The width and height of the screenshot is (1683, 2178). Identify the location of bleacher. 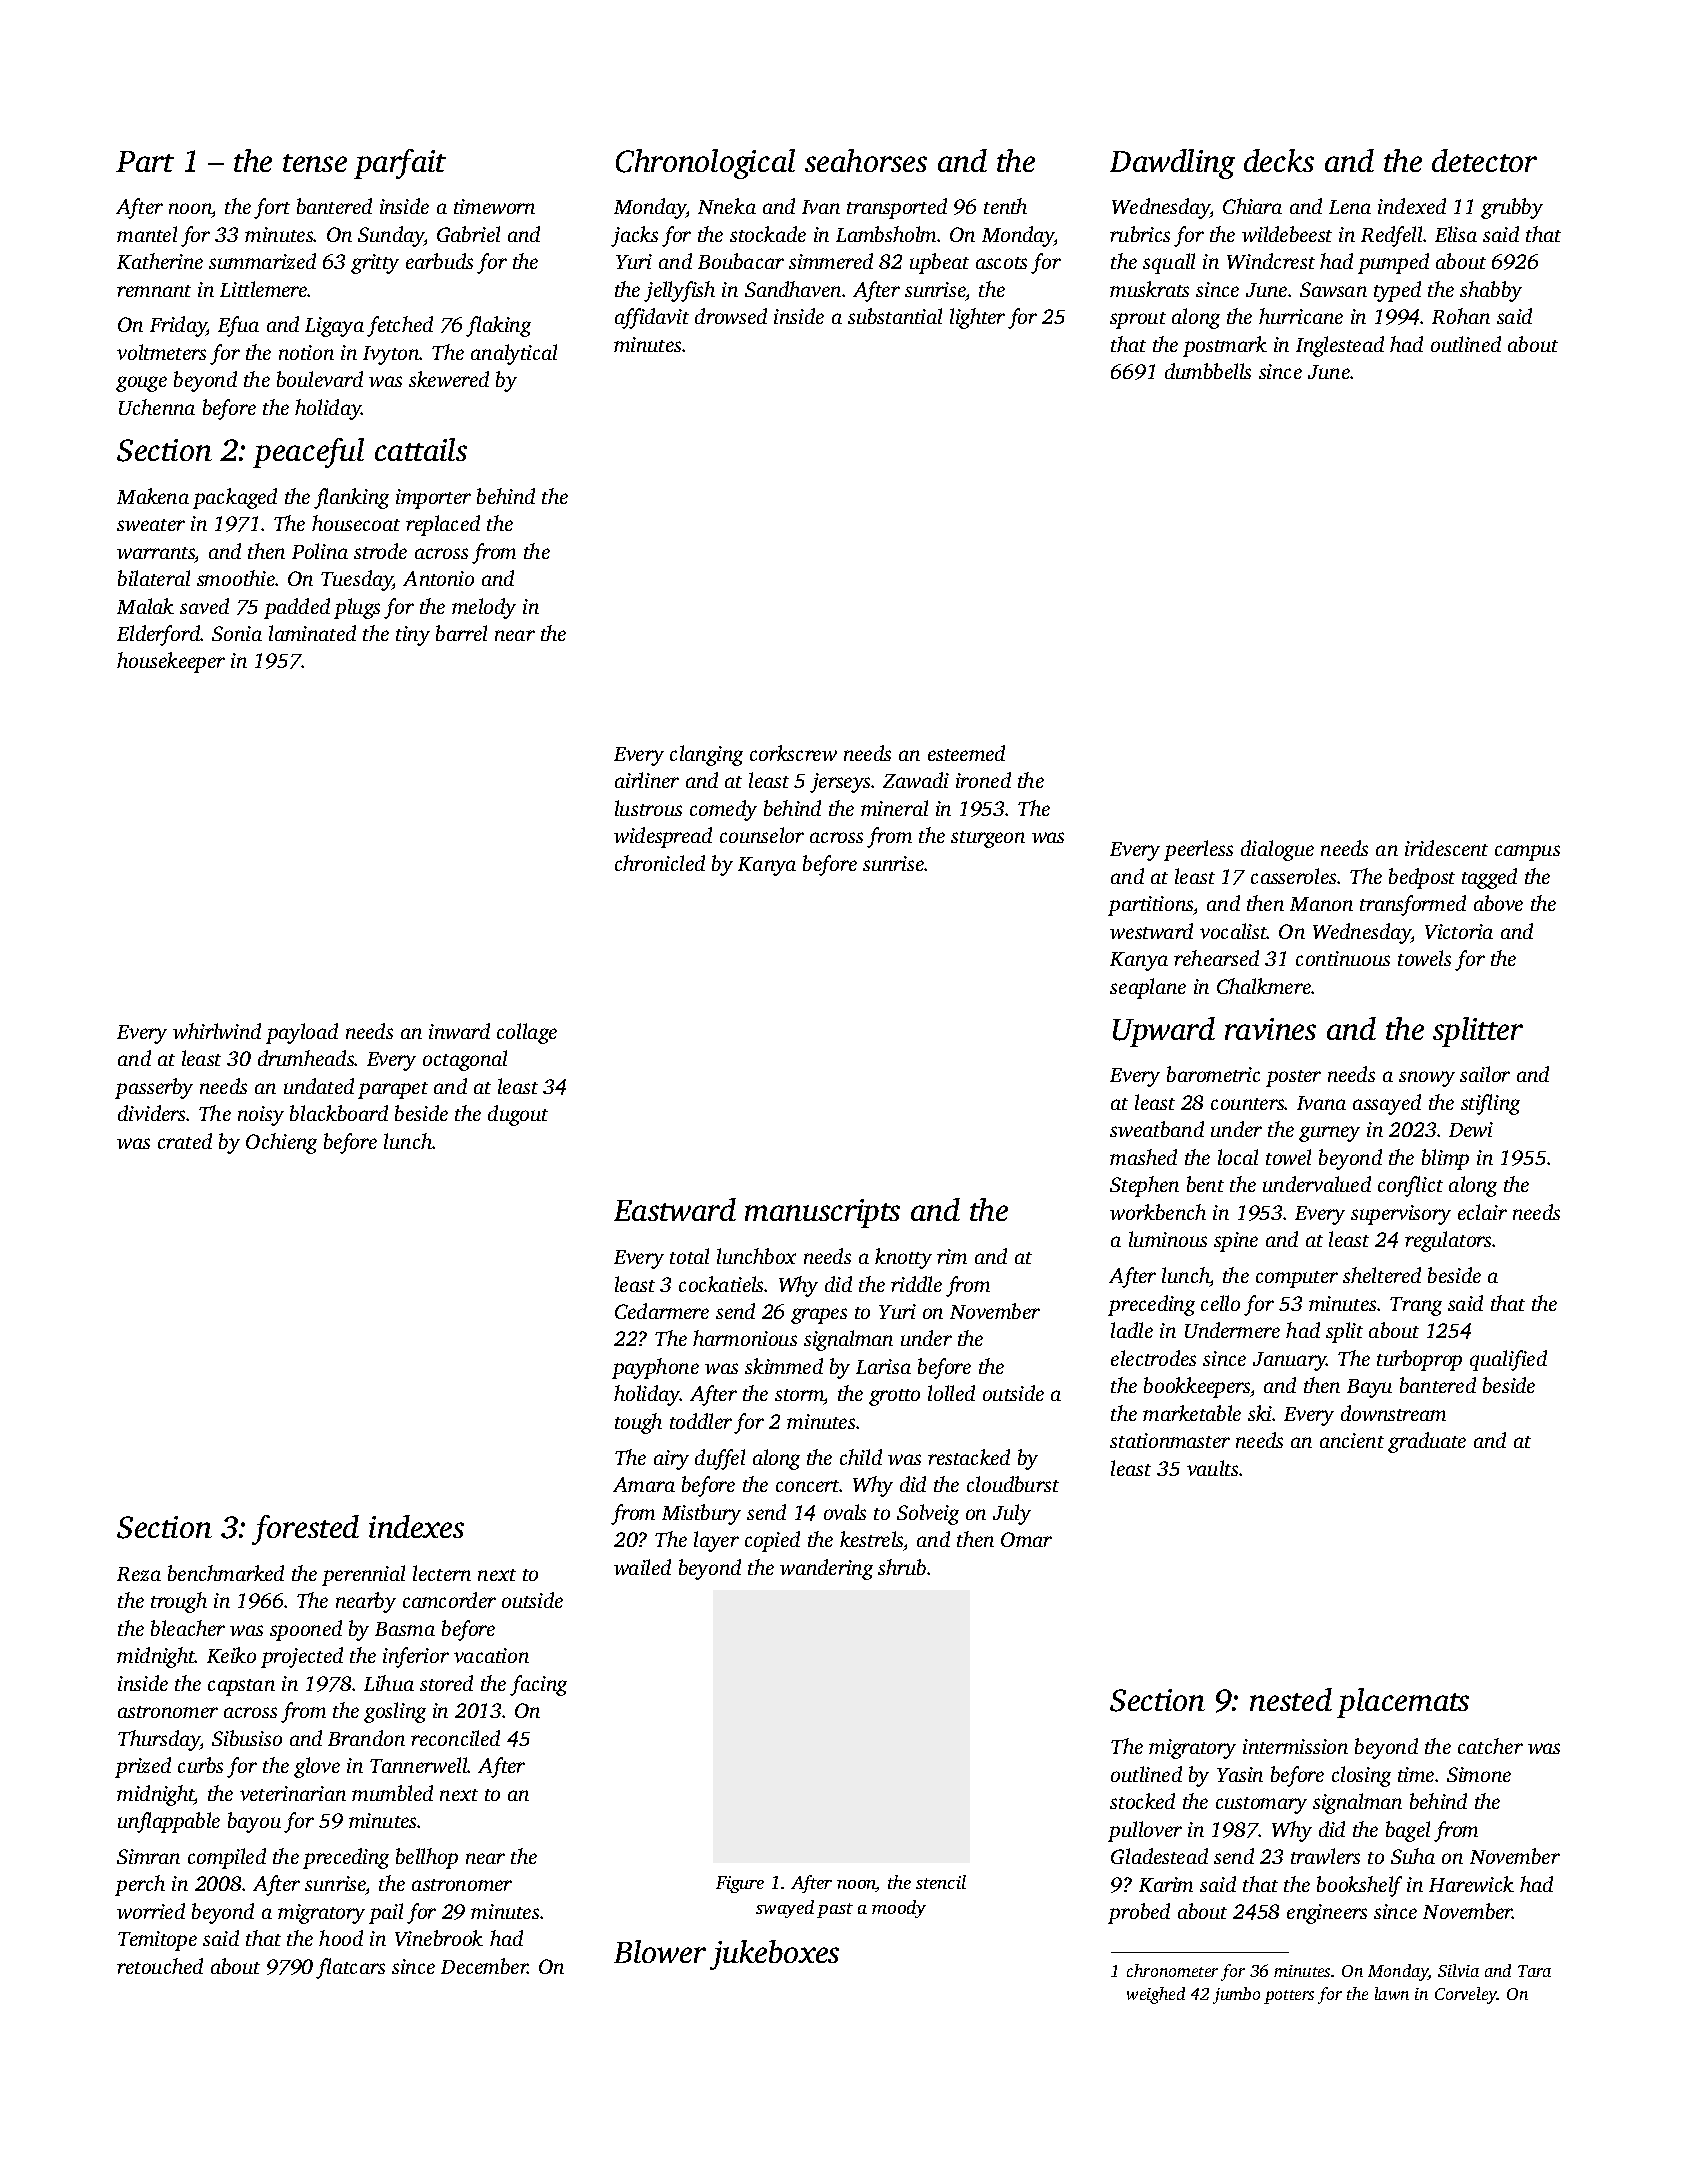
(188, 1628).
